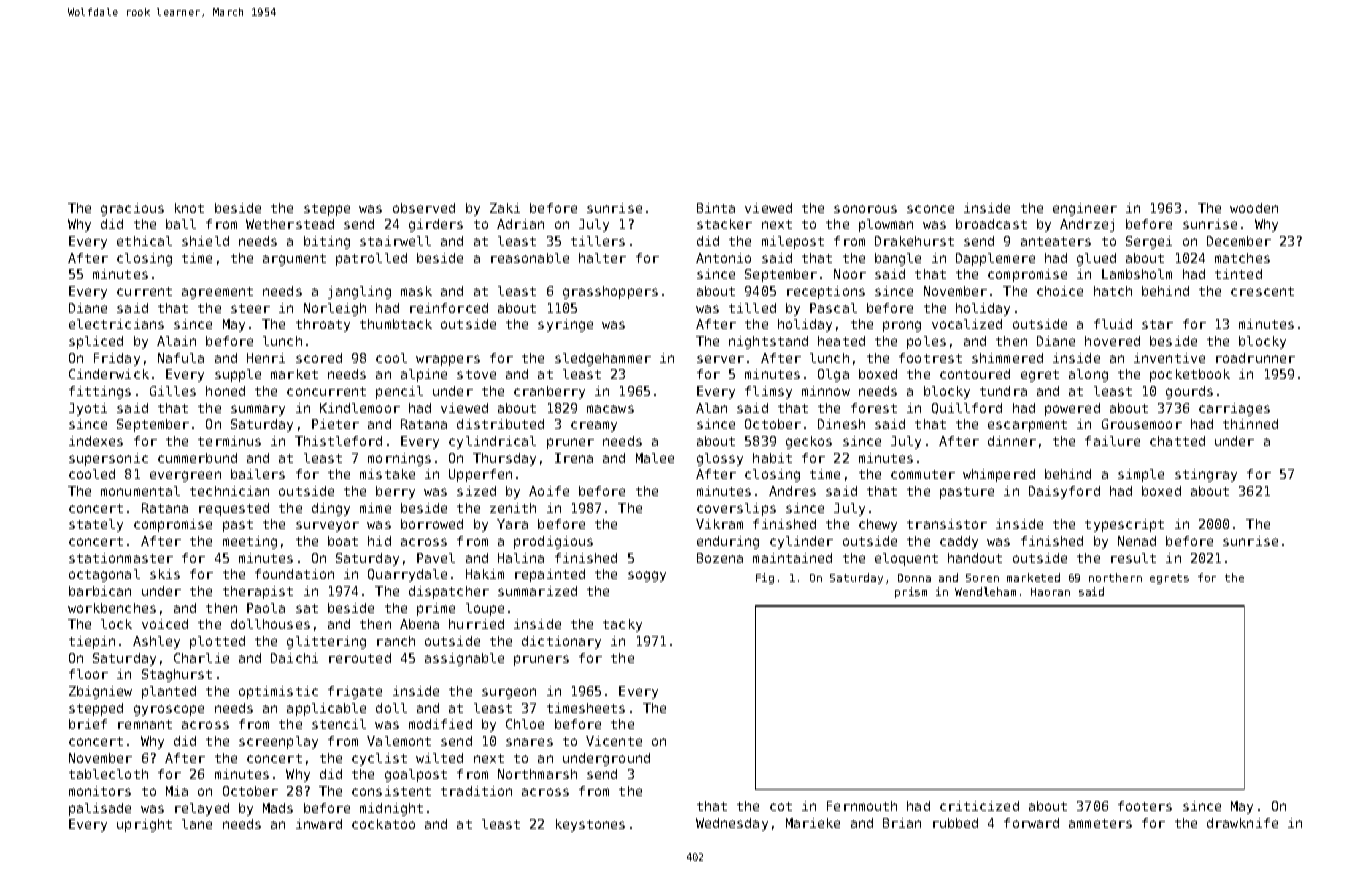 The image size is (1372, 887). What do you see at coordinates (833, 375) in the screenshot?
I see `Olga` at bounding box center [833, 375].
